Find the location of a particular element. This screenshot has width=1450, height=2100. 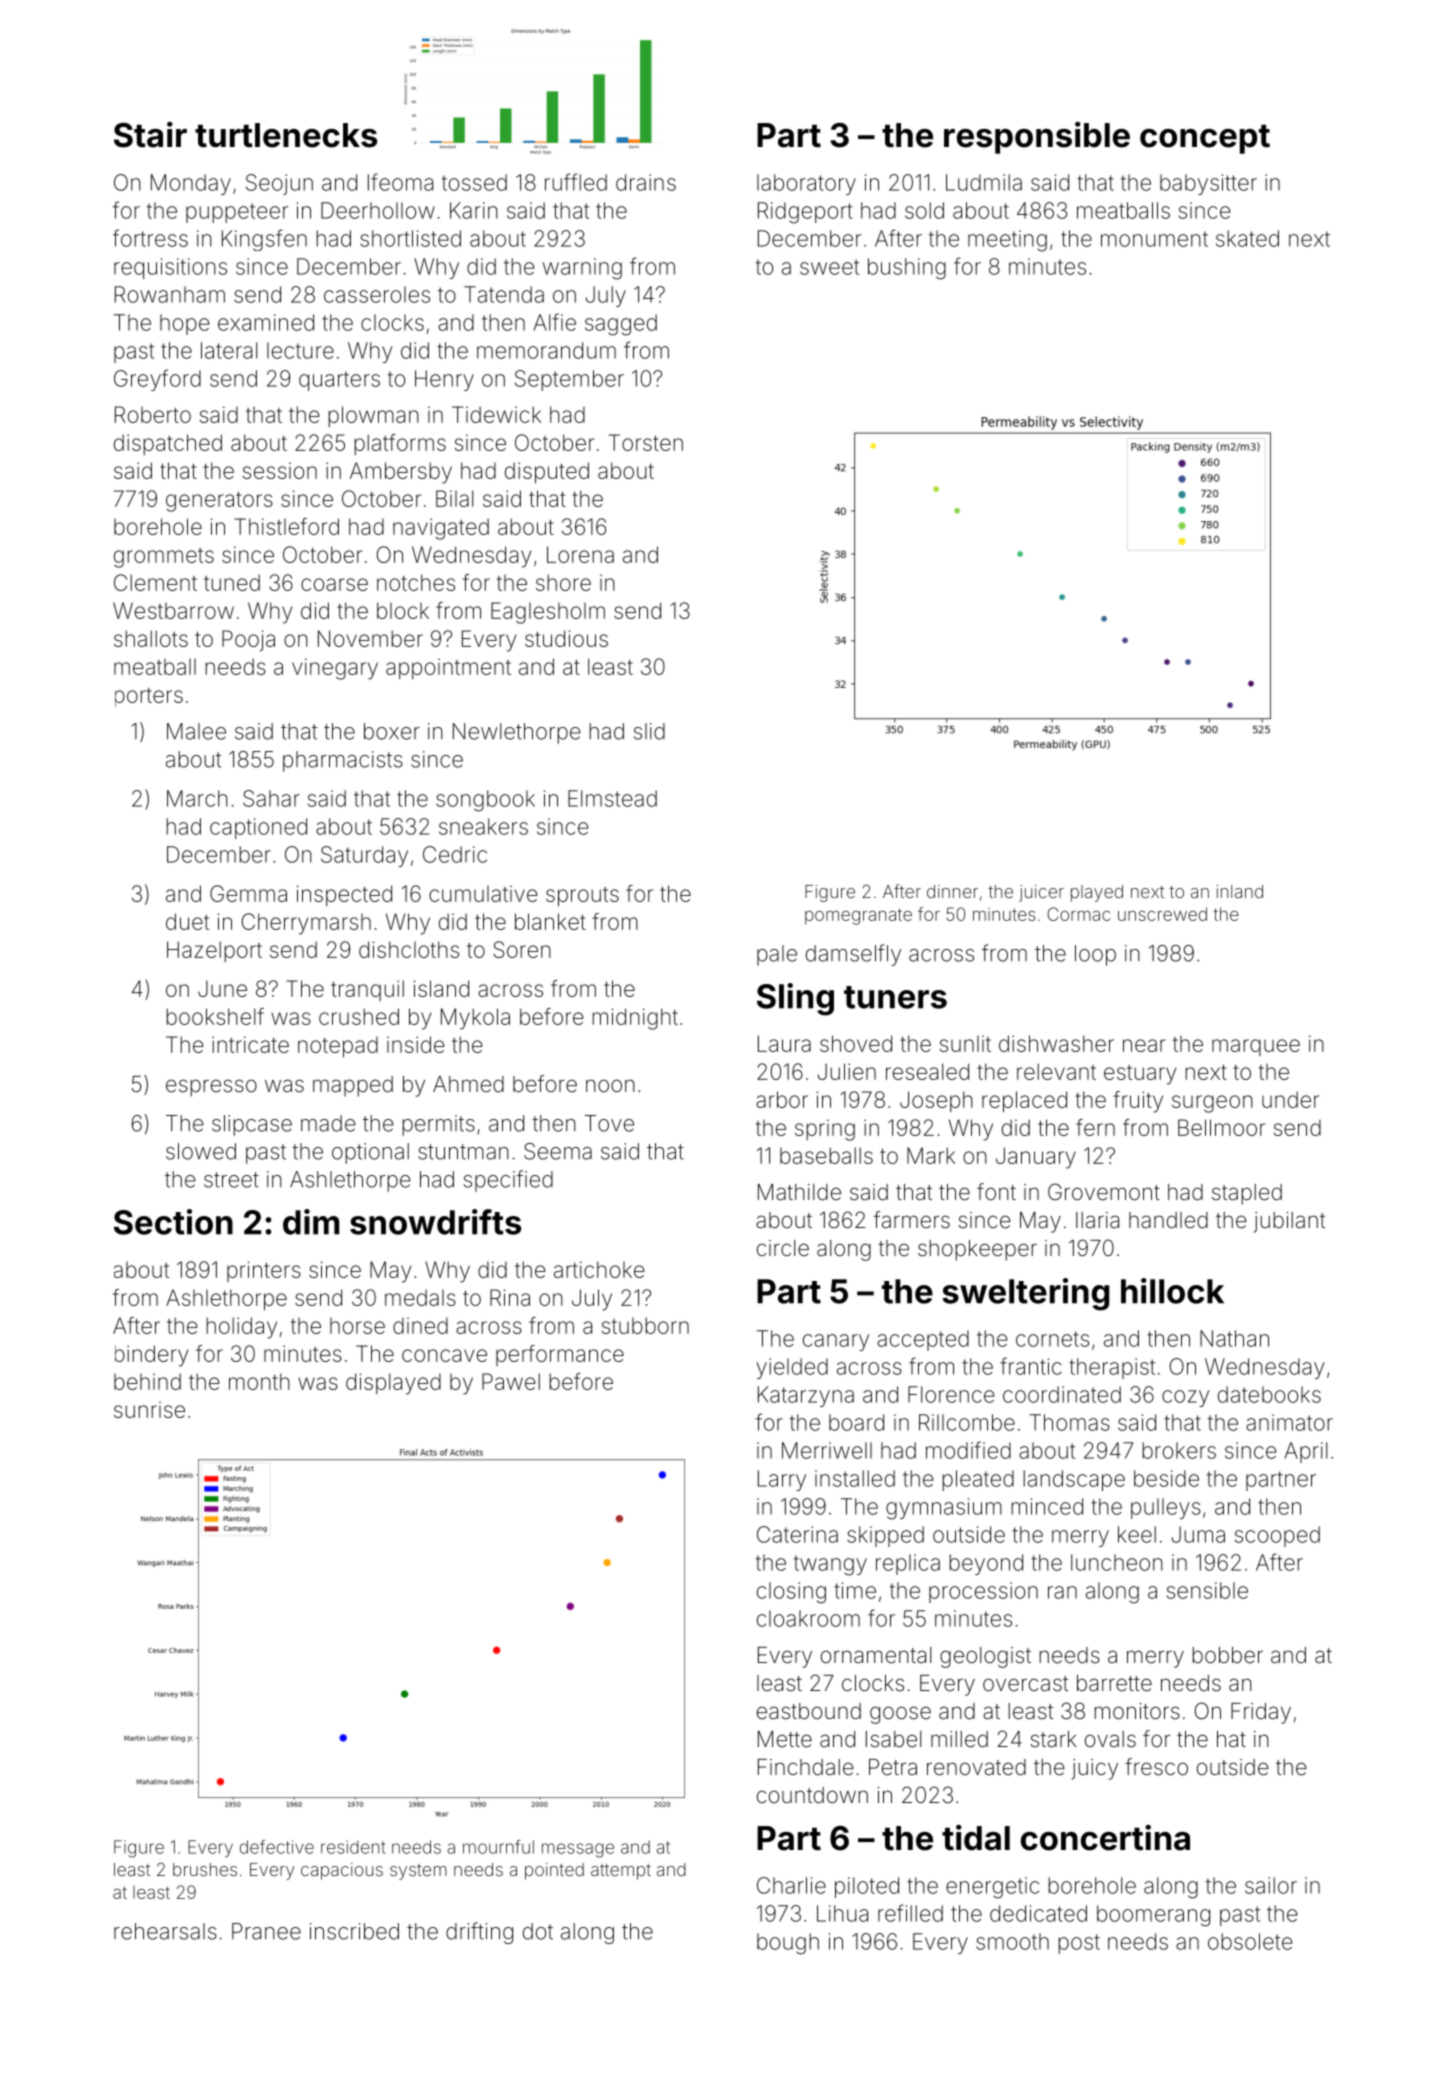

brushes is located at coordinates (205, 1869).
